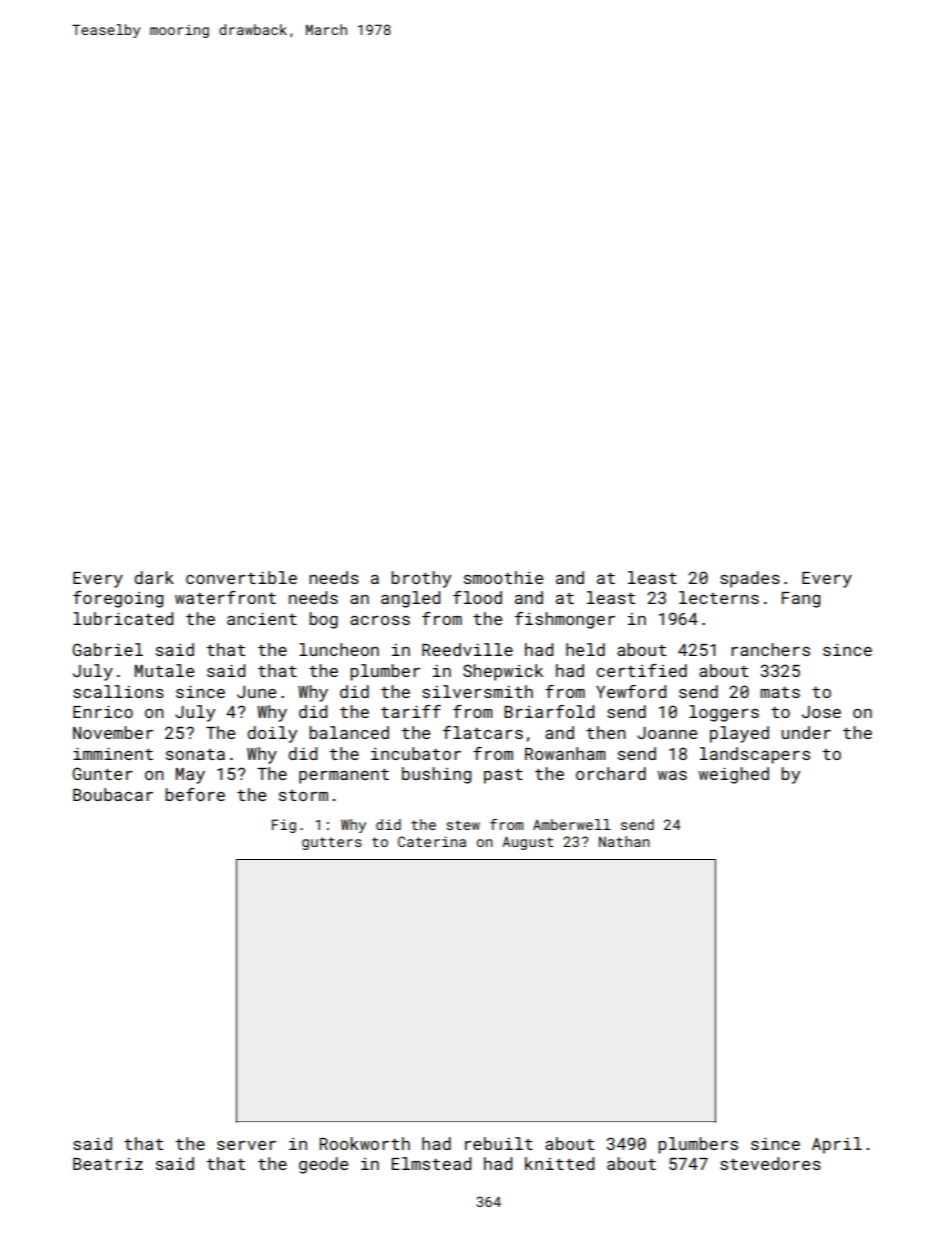  I want to click on stew, so click(463, 825).
